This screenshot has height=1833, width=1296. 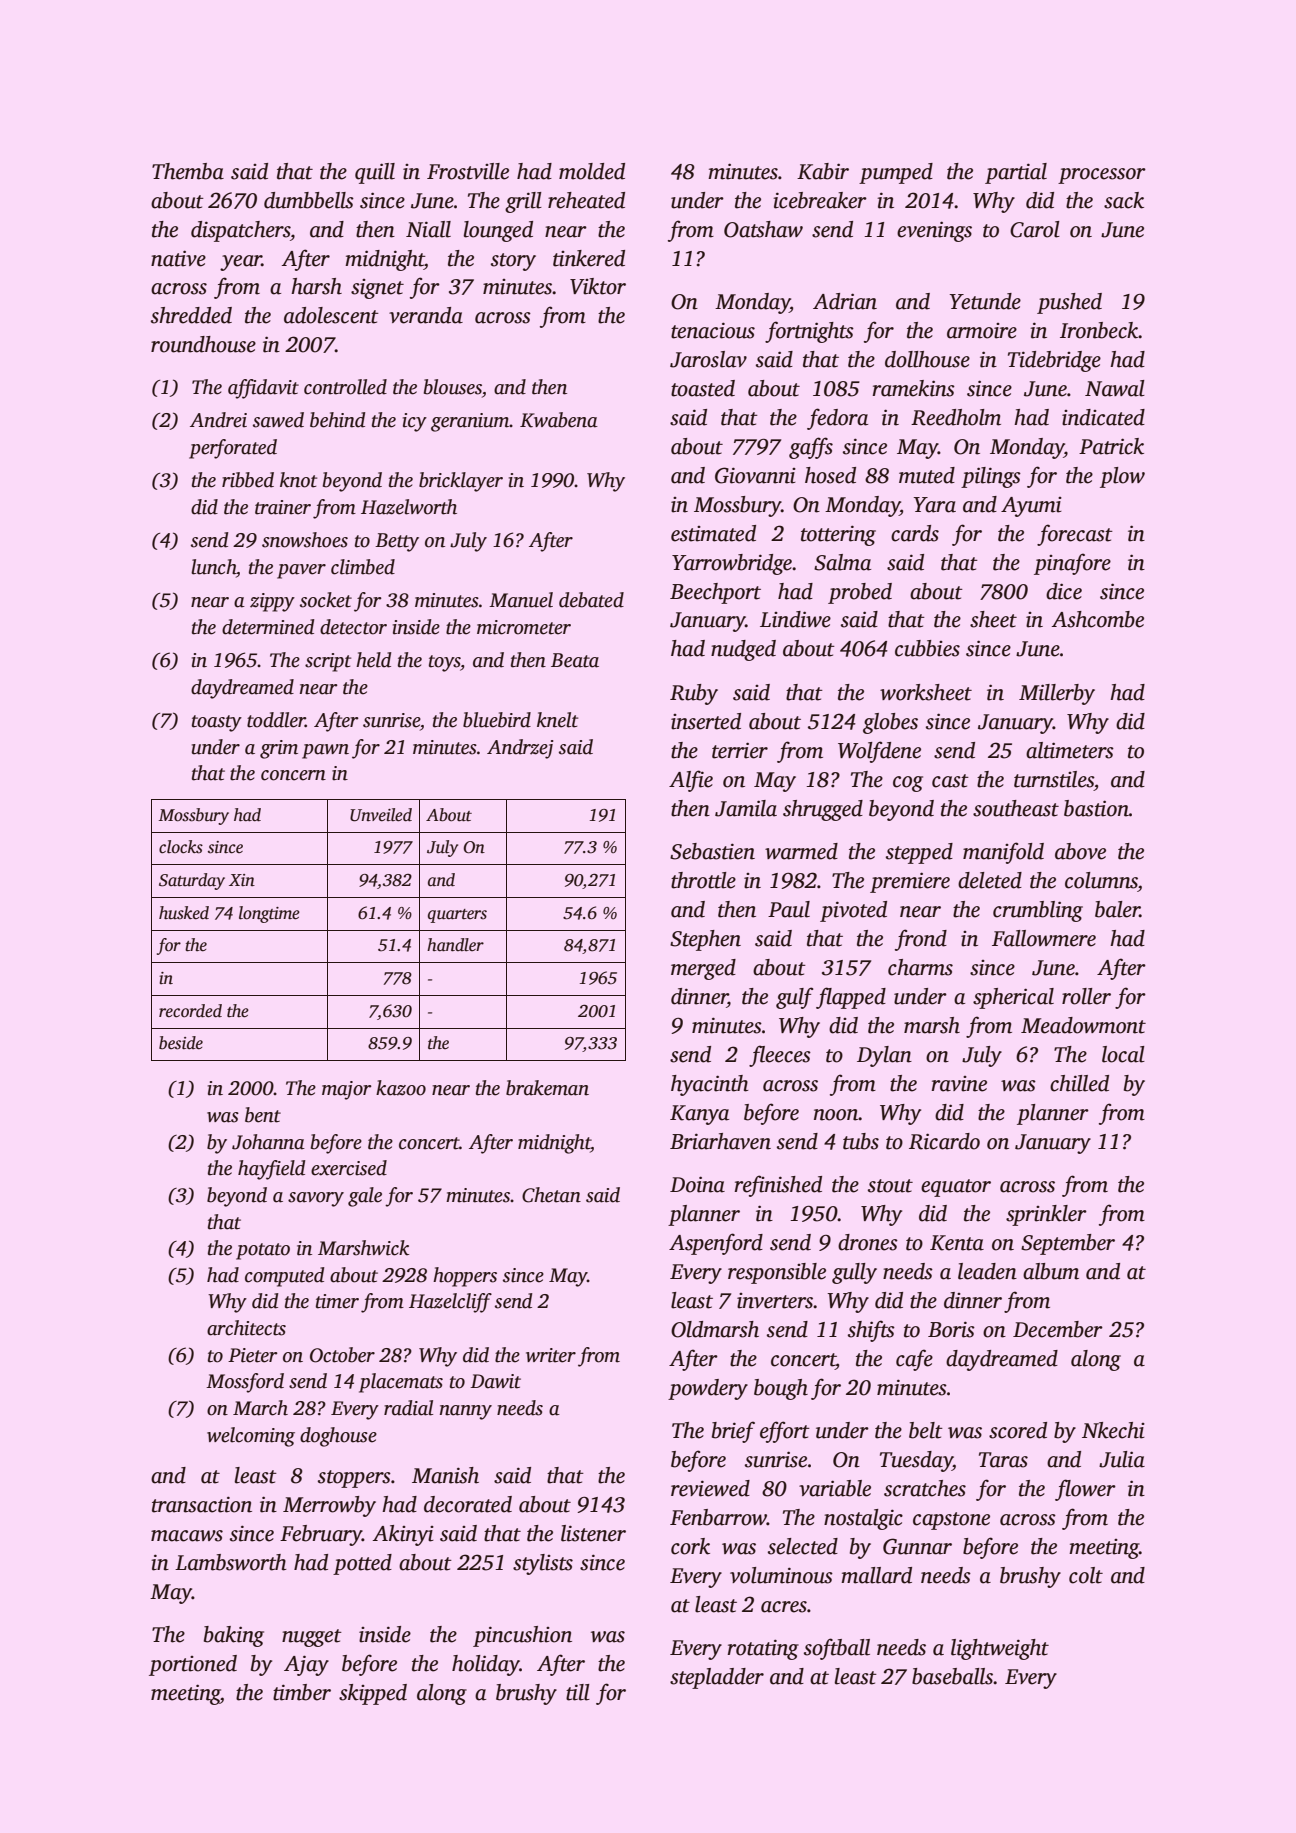 What do you see at coordinates (293, 775) in the screenshot?
I see `concern` at bounding box center [293, 775].
